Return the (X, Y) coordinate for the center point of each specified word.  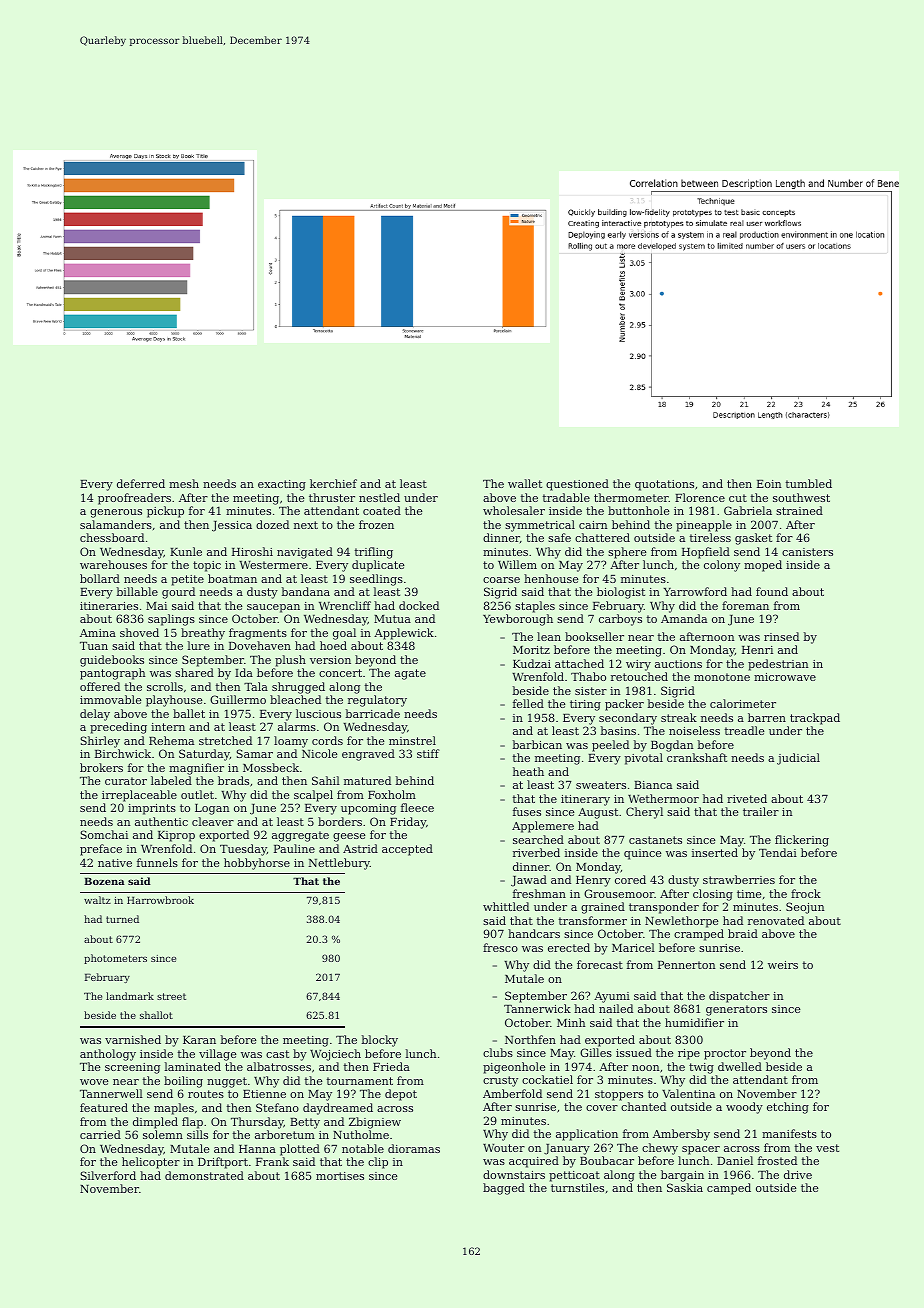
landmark (130, 996)
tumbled (808, 483)
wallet (525, 483)
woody (744, 1108)
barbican (537, 744)
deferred (141, 483)
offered (100, 686)
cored (630, 879)
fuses (527, 811)
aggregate (300, 836)
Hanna (257, 1149)
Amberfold (512, 1093)
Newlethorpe (682, 922)
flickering (802, 841)
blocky (379, 1041)
